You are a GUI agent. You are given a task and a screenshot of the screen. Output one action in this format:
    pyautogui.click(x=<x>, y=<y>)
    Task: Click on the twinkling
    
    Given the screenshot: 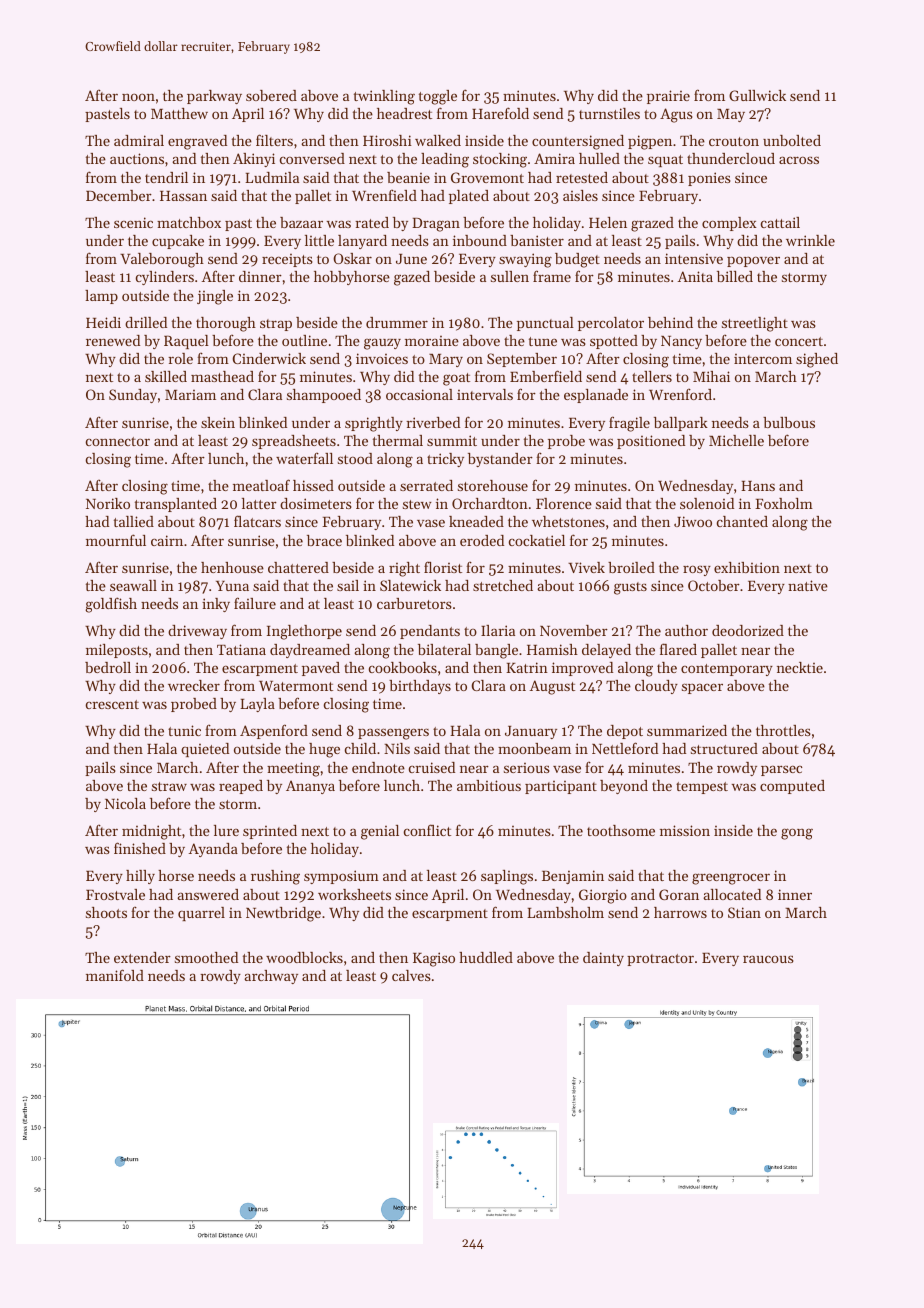 What is the action you would take?
    pyautogui.click(x=384, y=97)
